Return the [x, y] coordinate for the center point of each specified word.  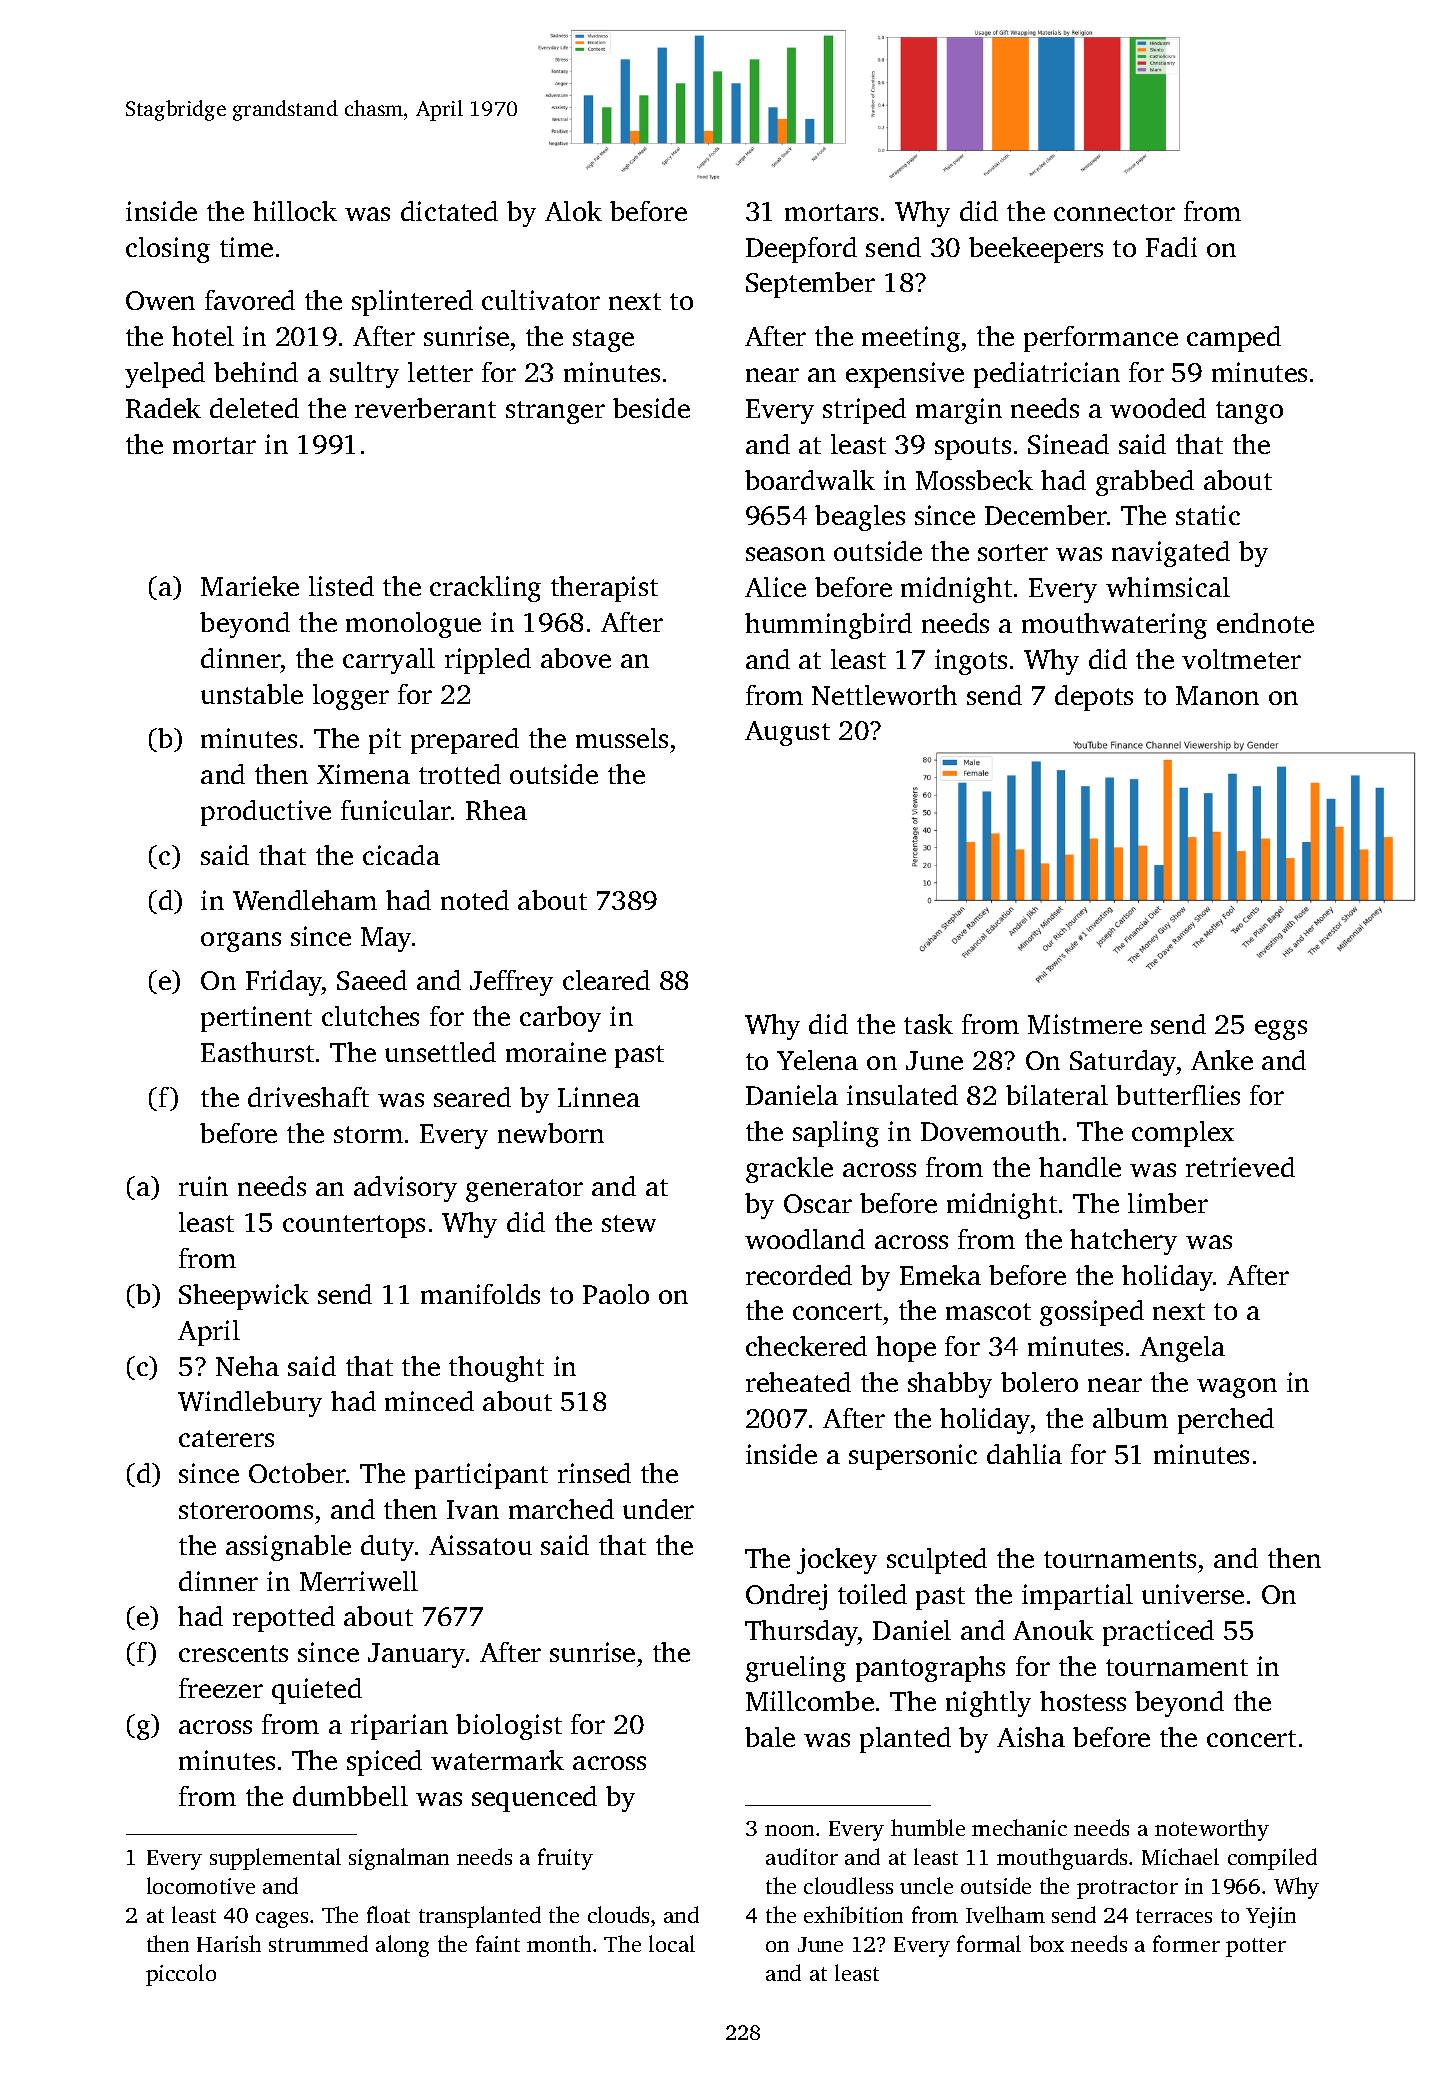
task [928, 1024]
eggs [1281, 1030]
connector [1114, 212]
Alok [573, 211]
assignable [288, 1548]
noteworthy [1212, 1830]
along [402, 1946]
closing [168, 250]
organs [241, 942]
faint [498, 1943]
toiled [872, 1594]
